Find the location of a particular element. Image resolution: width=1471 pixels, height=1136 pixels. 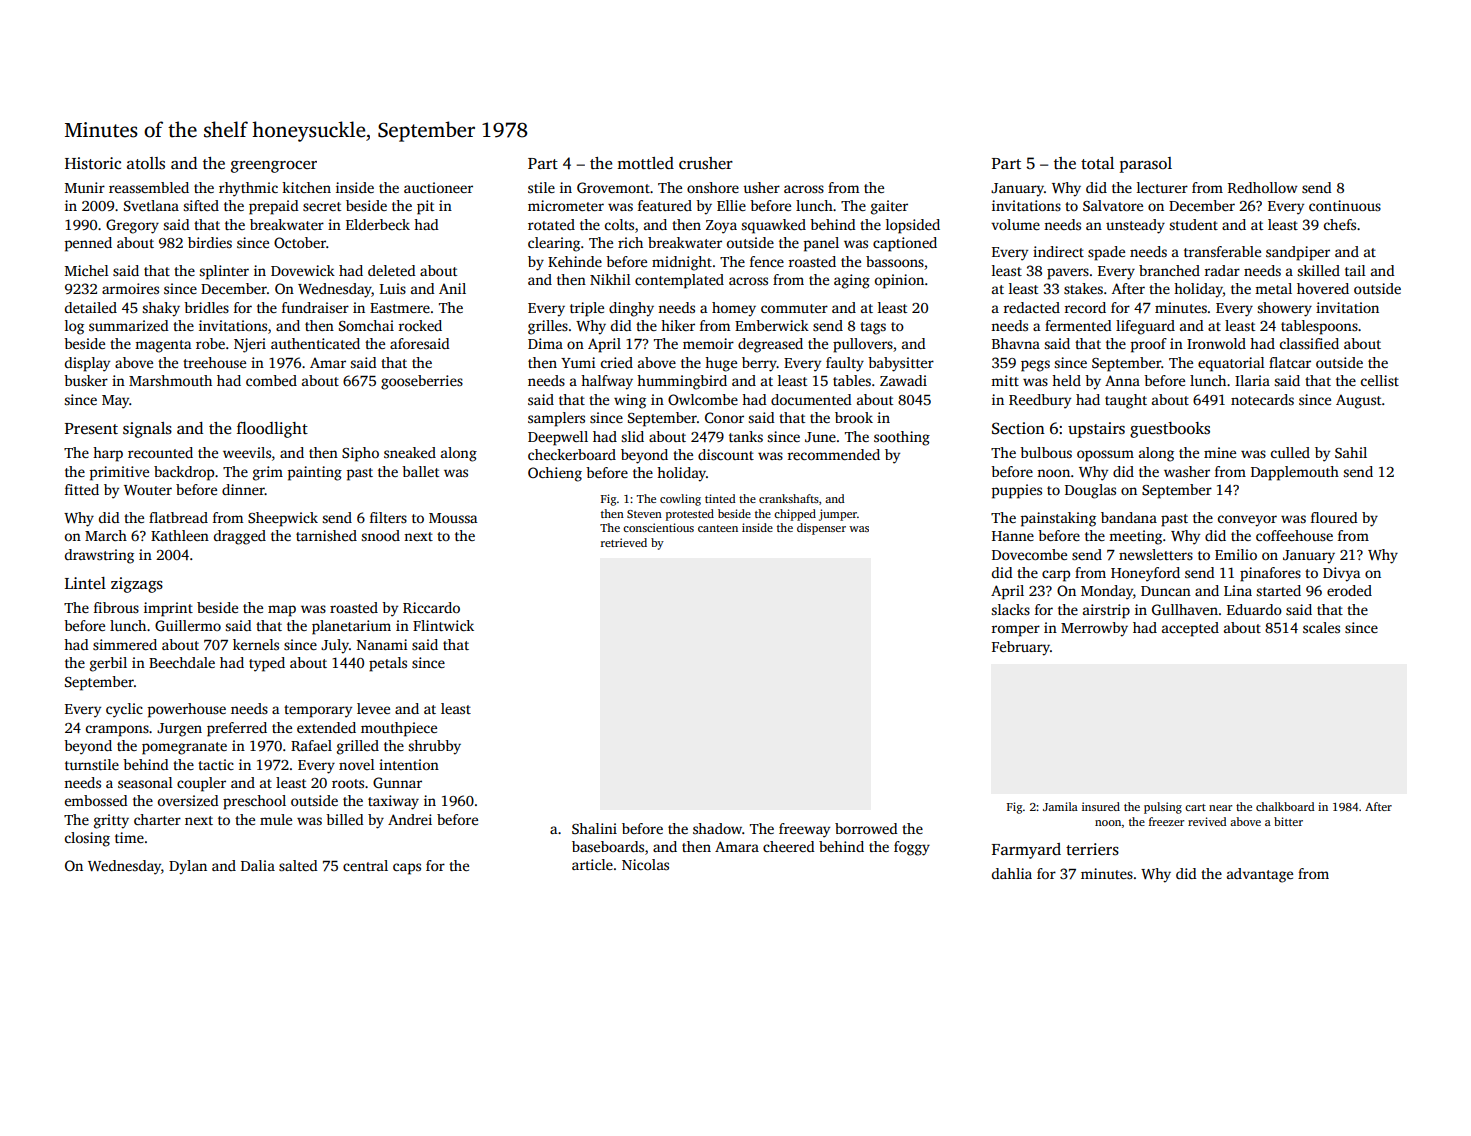

February is located at coordinates (1021, 648).
